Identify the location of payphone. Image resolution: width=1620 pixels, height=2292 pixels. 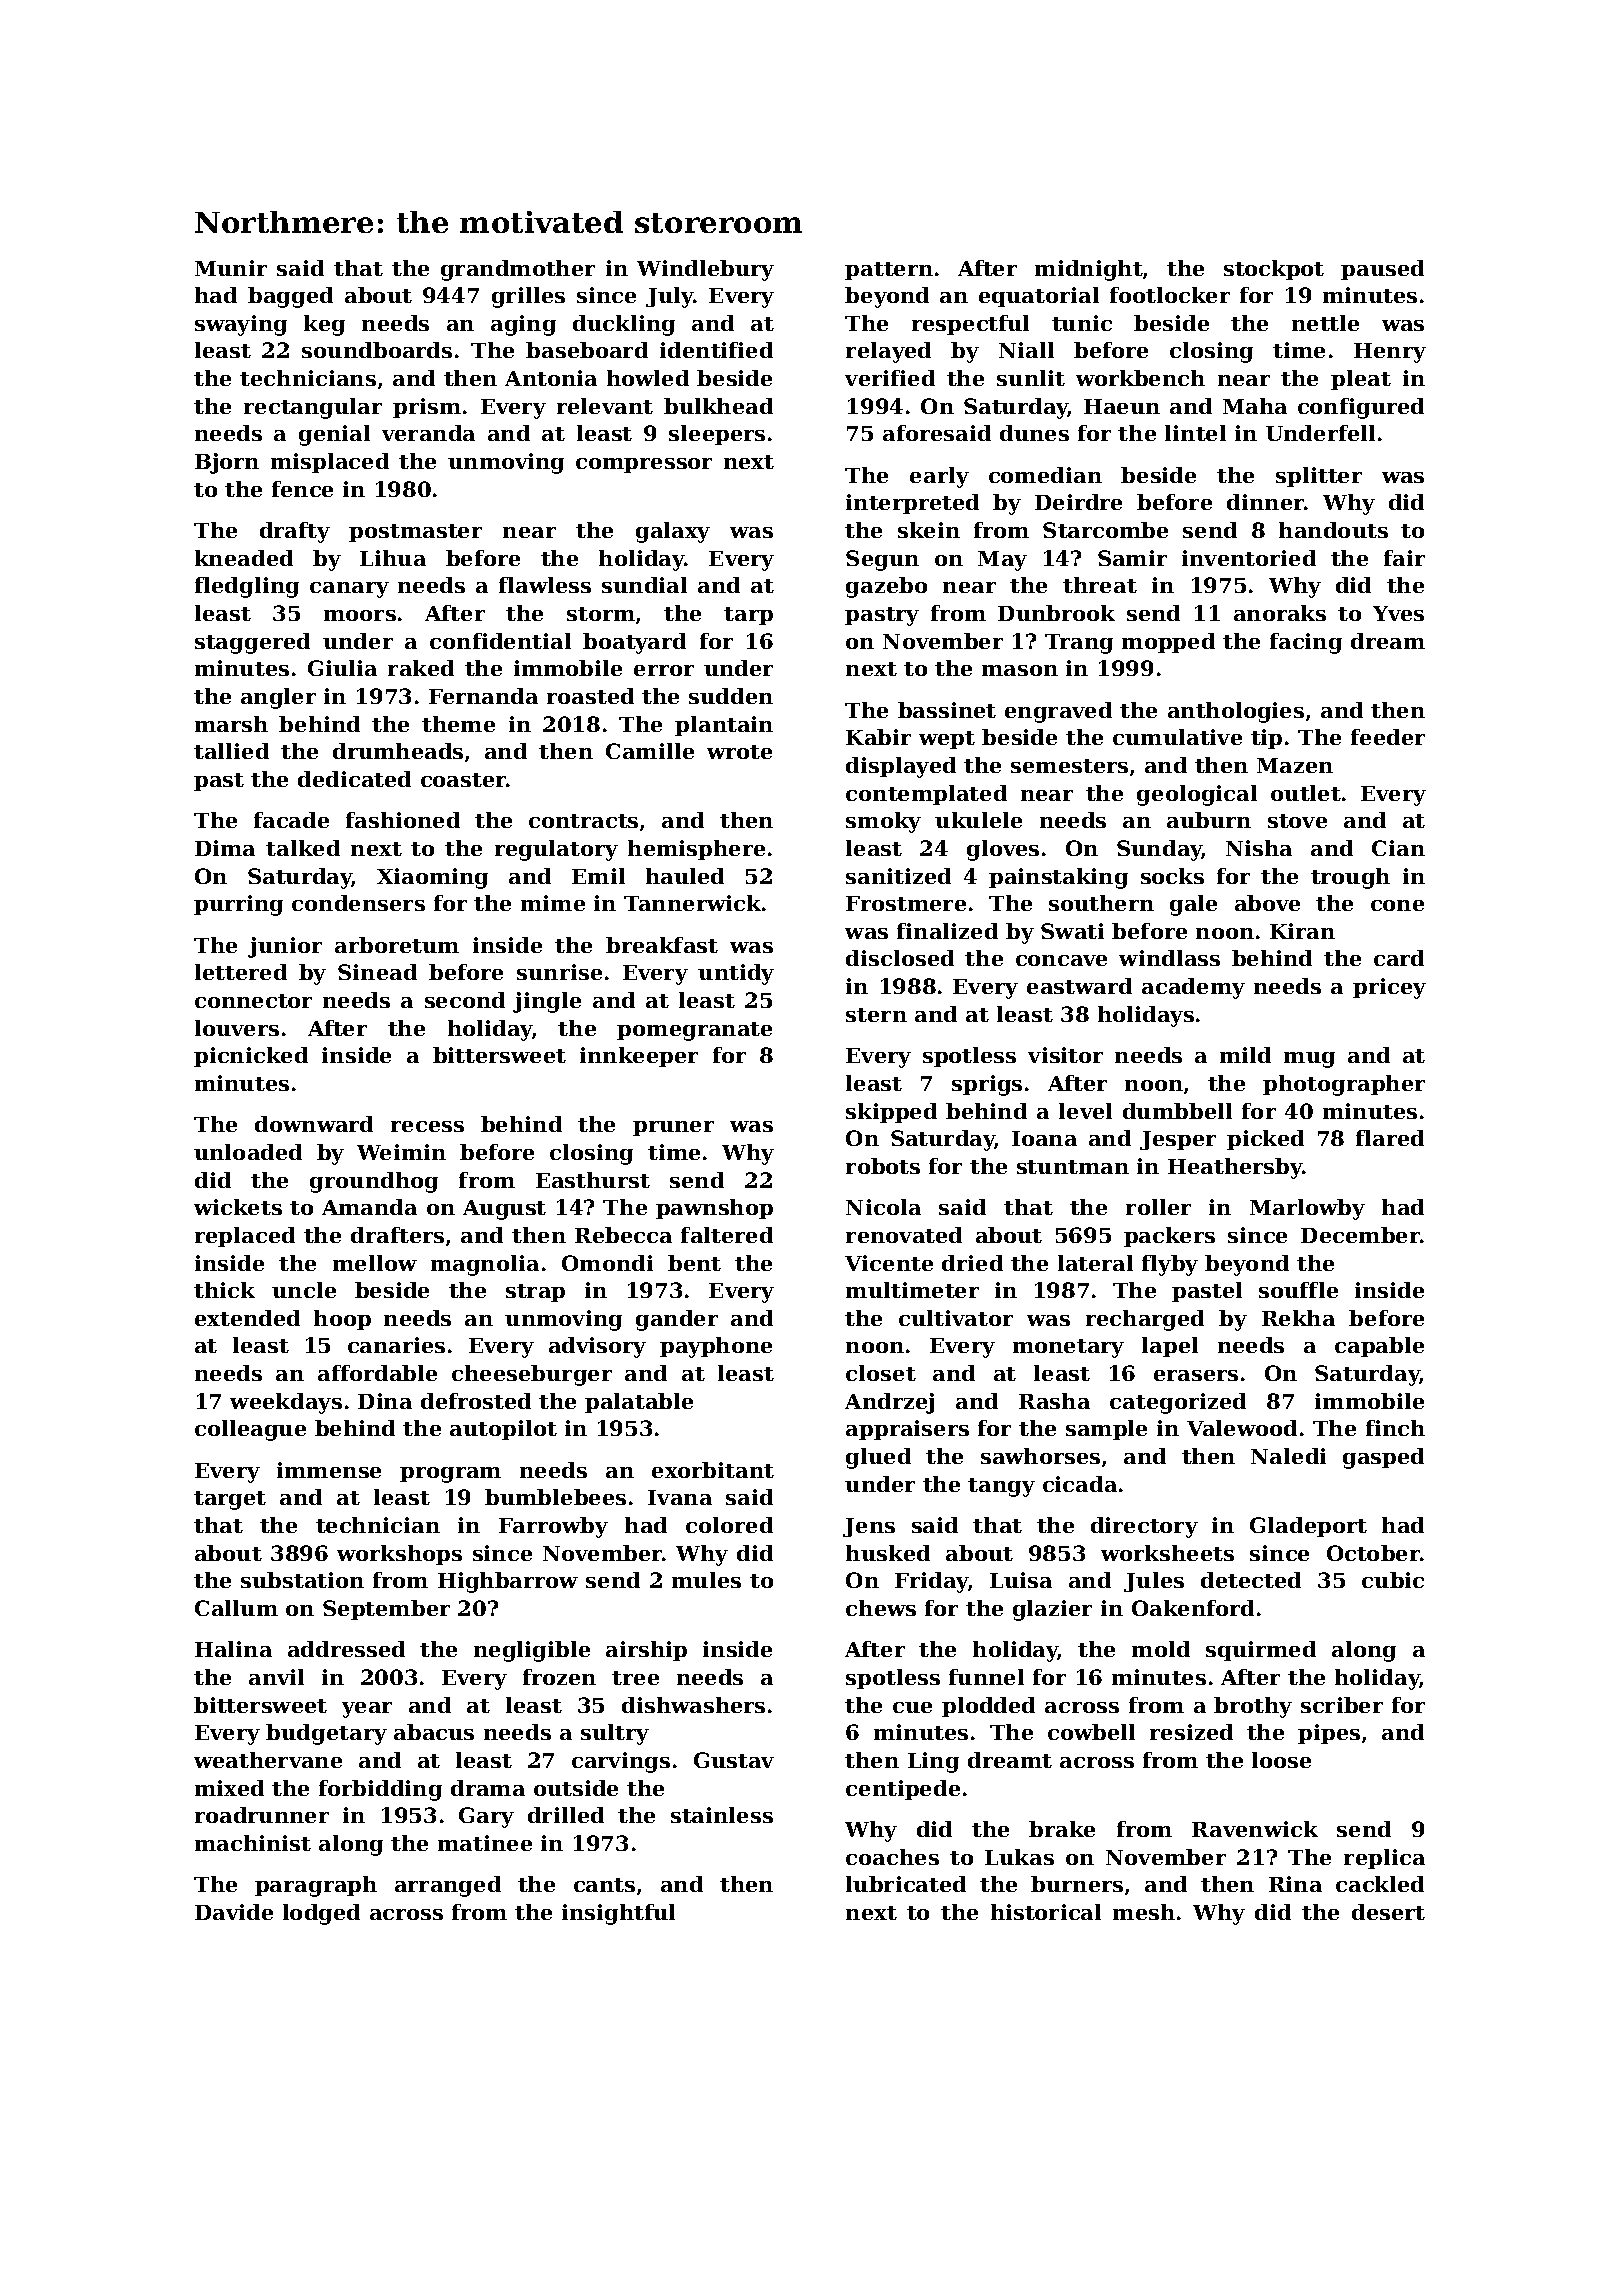
(716, 1347).
